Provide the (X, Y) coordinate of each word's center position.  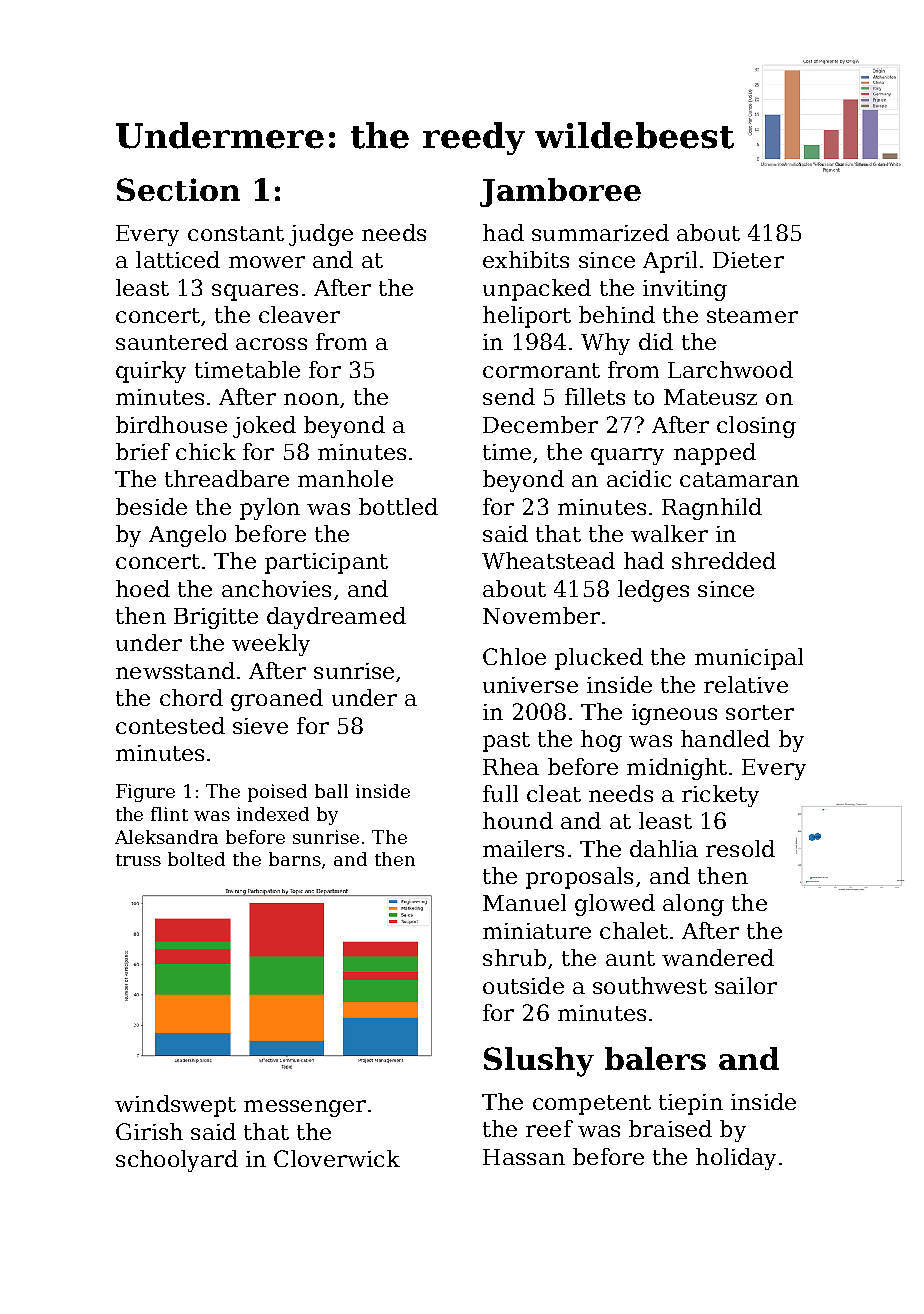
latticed (178, 259)
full (500, 793)
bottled (398, 506)
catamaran (739, 479)
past (506, 742)
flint (169, 814)
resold (740, 848)
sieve (260, 726)
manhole (345, 478)
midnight (677, 769)
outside (523, 985)
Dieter (748, 260)
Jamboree (560, 192)
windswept (175, 1106)
